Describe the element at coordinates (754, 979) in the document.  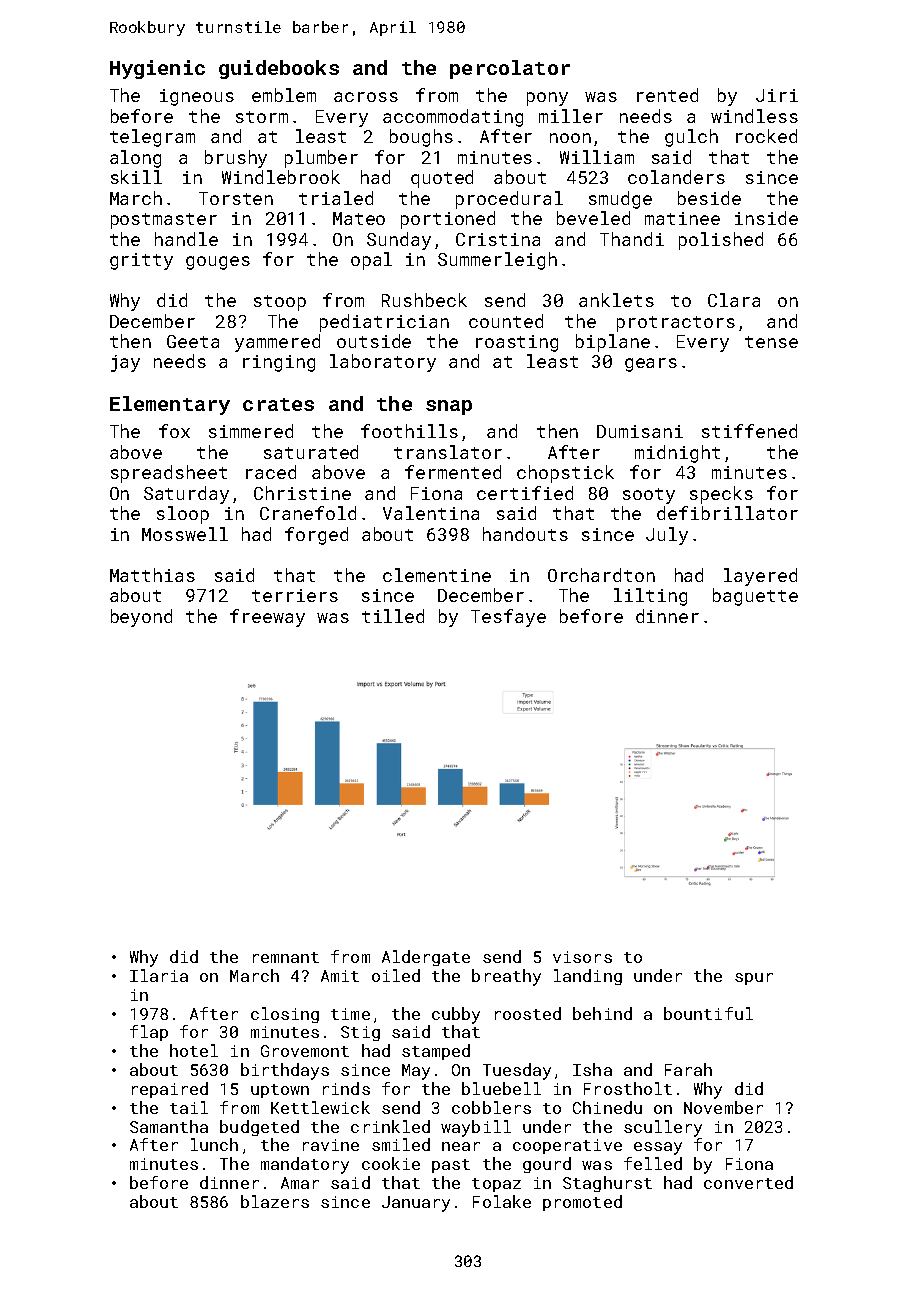
I see `spur` at that location.
